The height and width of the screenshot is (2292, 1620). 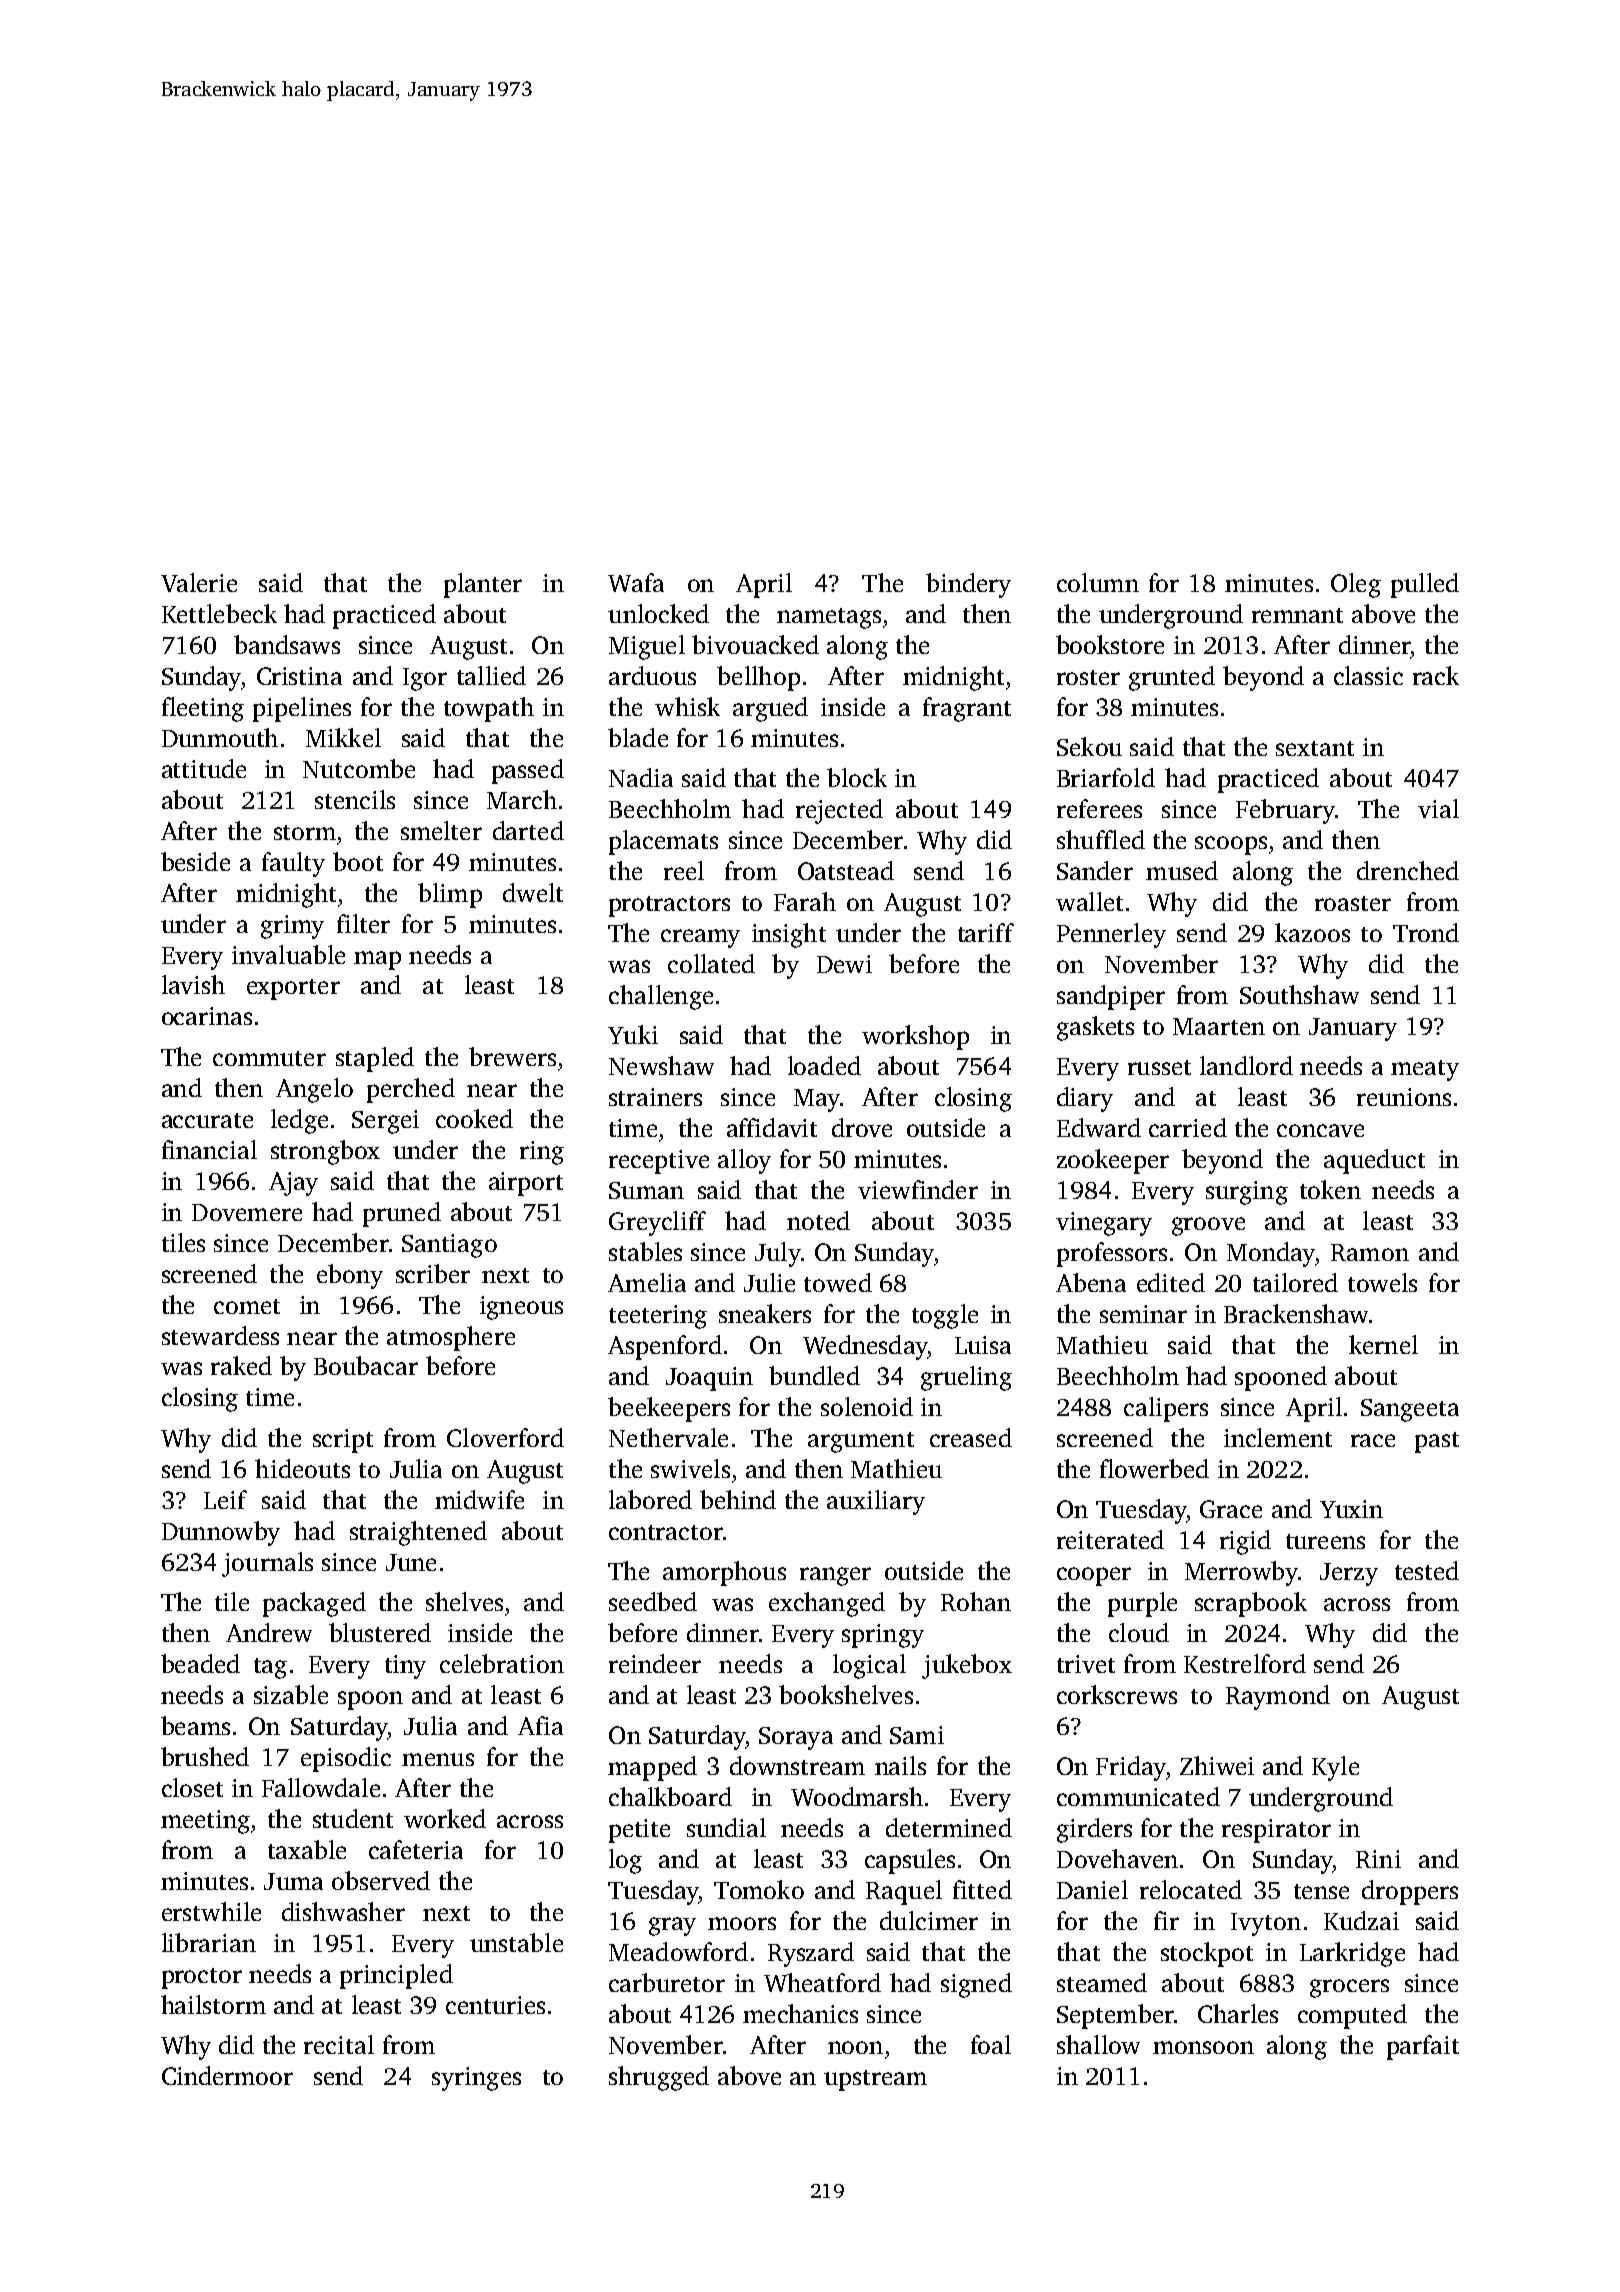 What do you see at coordinates (949, 1827) in the screenshot?
I see `determined` at bounding box center [949, 1827].
